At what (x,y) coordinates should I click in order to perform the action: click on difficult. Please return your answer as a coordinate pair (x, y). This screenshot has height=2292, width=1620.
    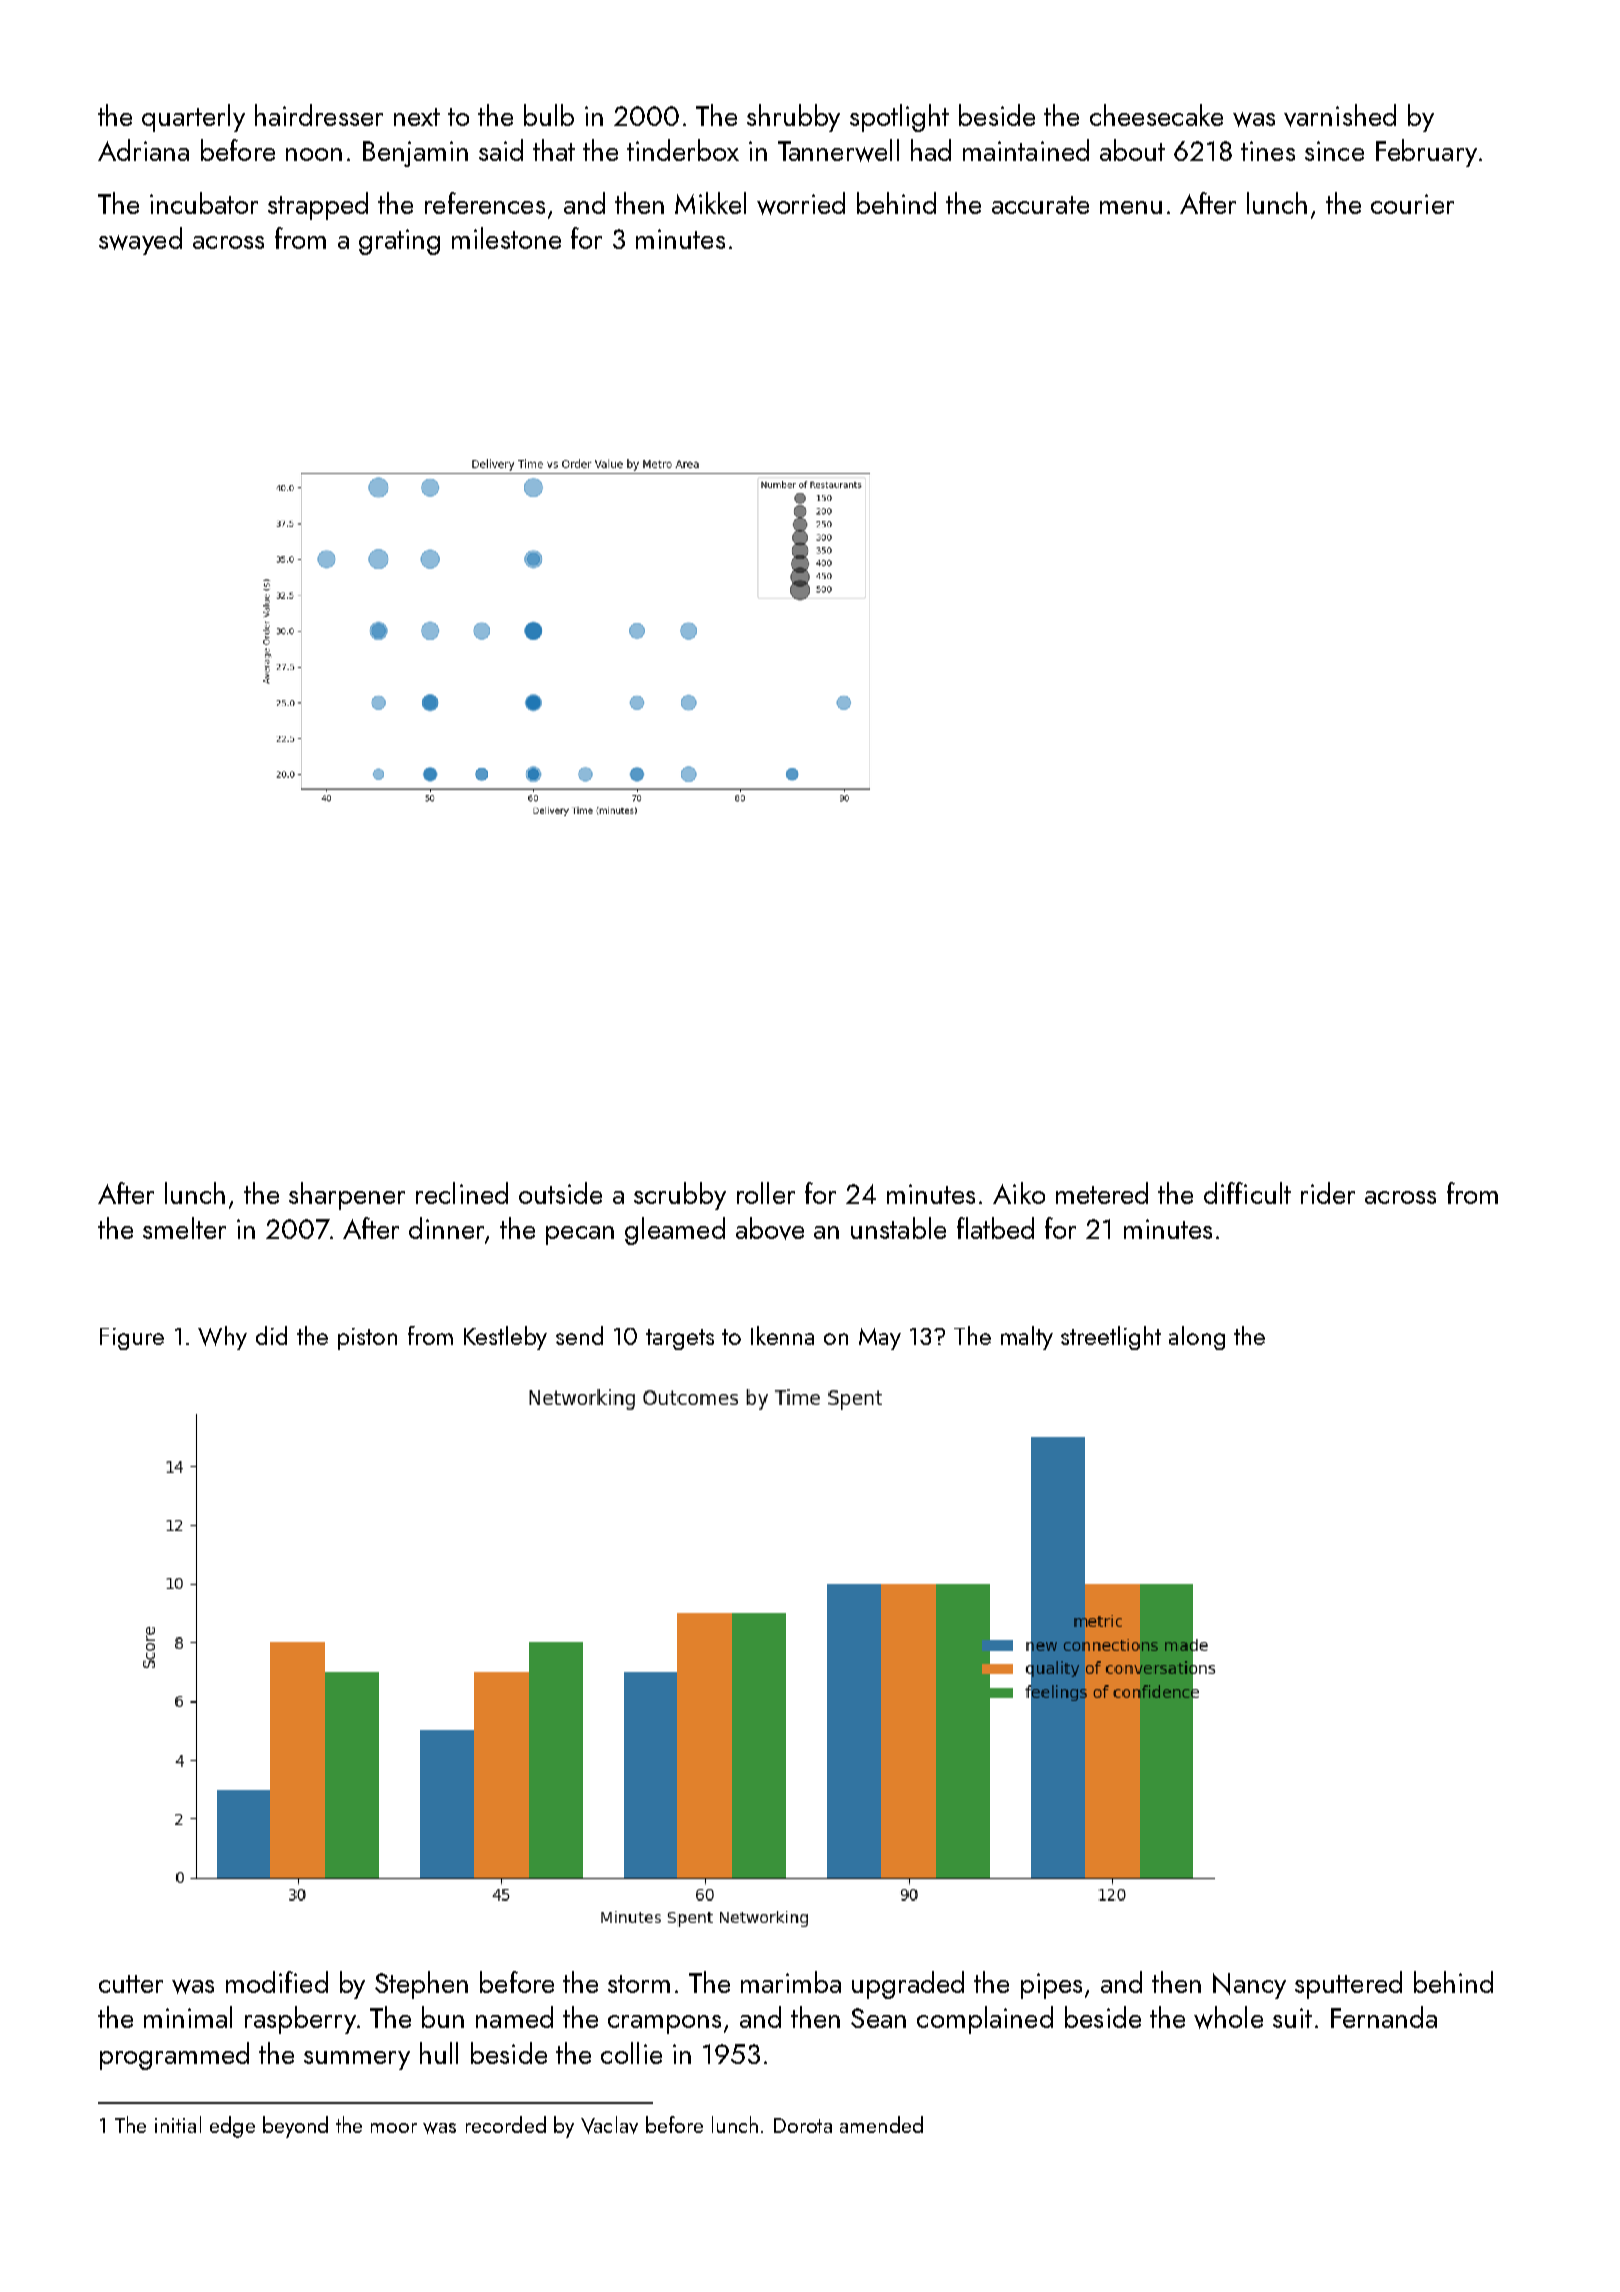
    Looking at the image, I should click on (1247, 1193).
